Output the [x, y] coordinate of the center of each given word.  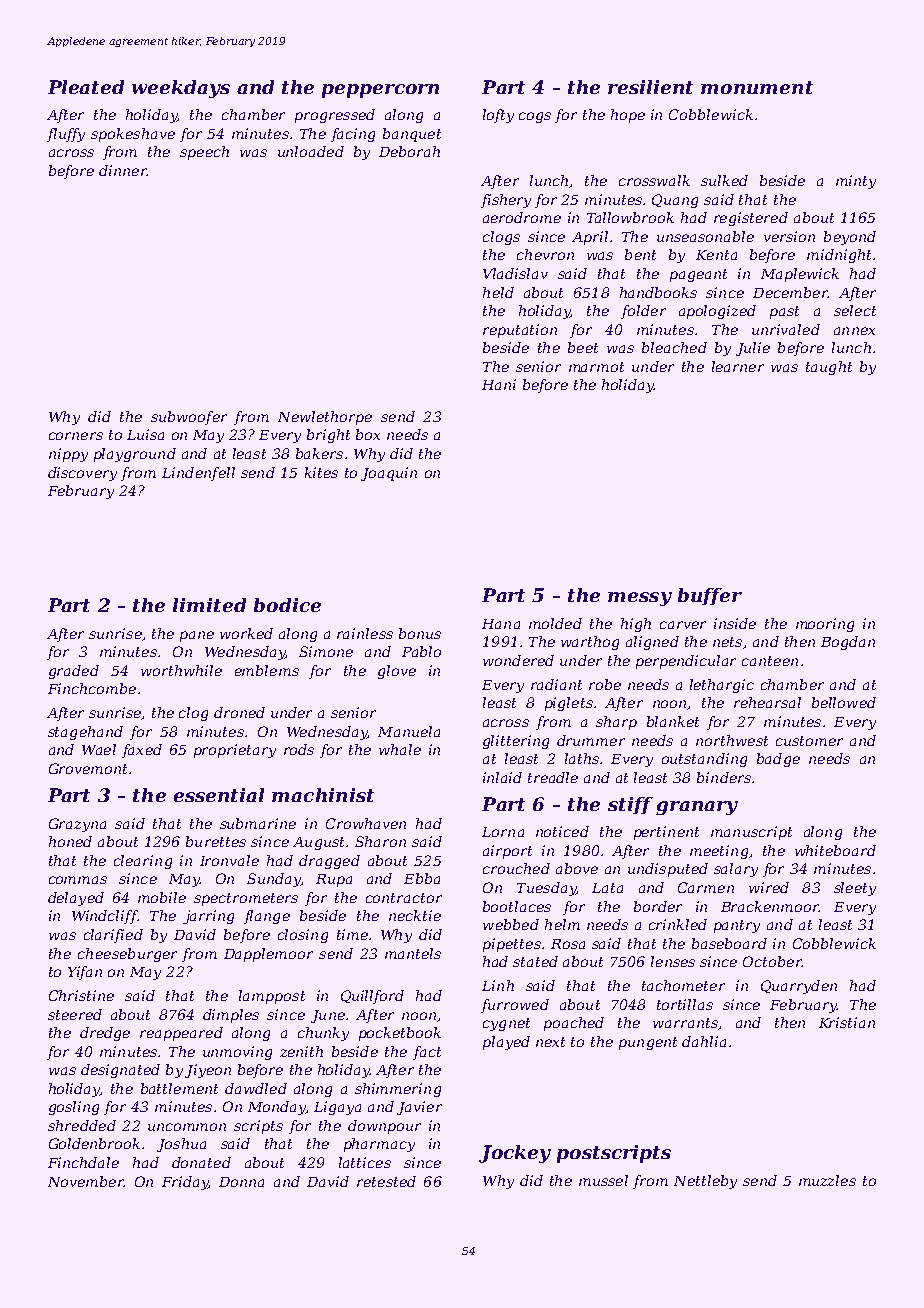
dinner [123, 170]
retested [386, 1181]
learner [738, 366]
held [498, 292]
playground [135, 455]
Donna [241, 1182]
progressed [335, 116]
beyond [850, 238]
